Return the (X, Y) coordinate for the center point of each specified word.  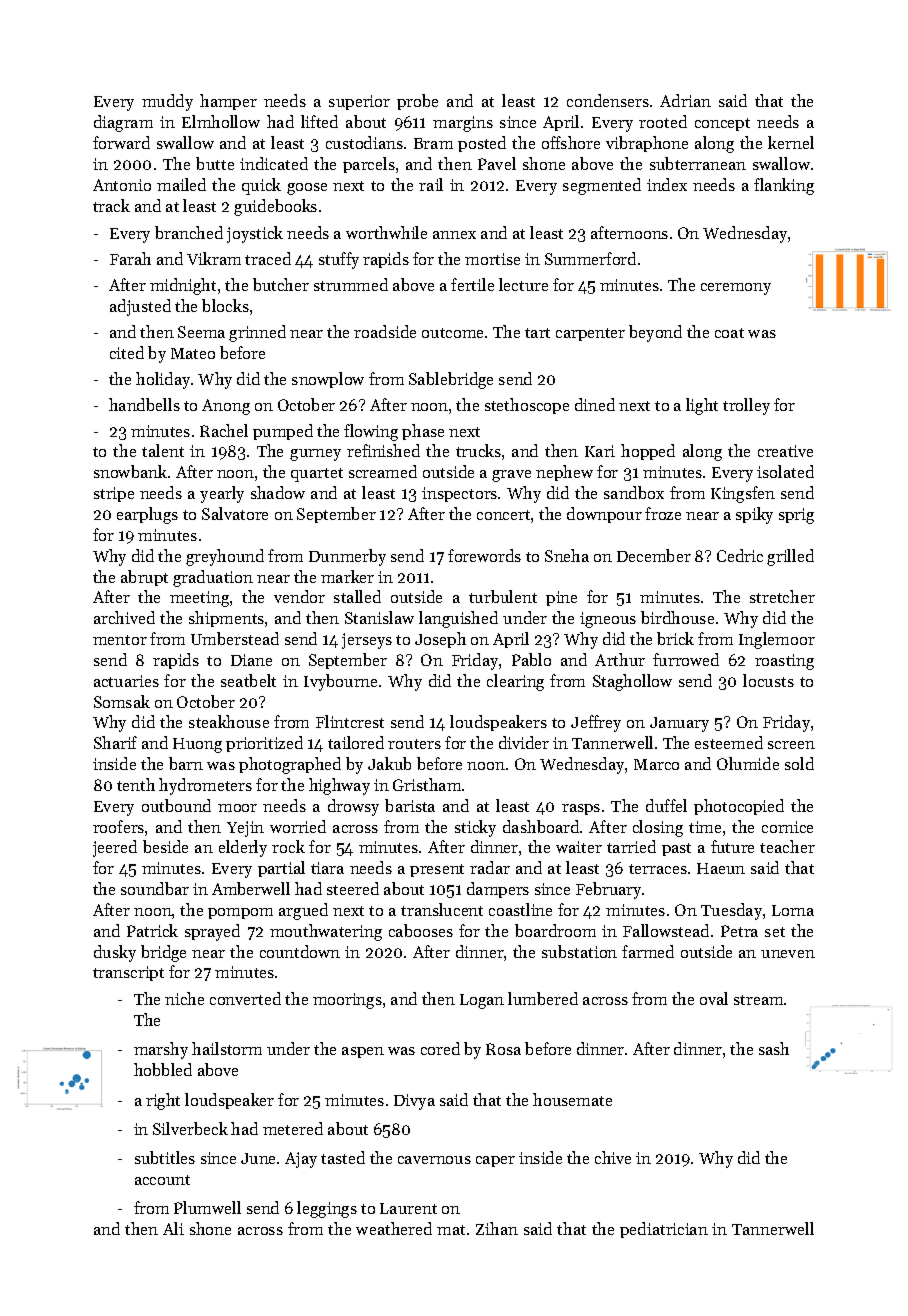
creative (785, 451)
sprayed (212, 932)
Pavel (497, 163)
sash (774, 1048)
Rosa (503, 1049)
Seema (201, 332)
